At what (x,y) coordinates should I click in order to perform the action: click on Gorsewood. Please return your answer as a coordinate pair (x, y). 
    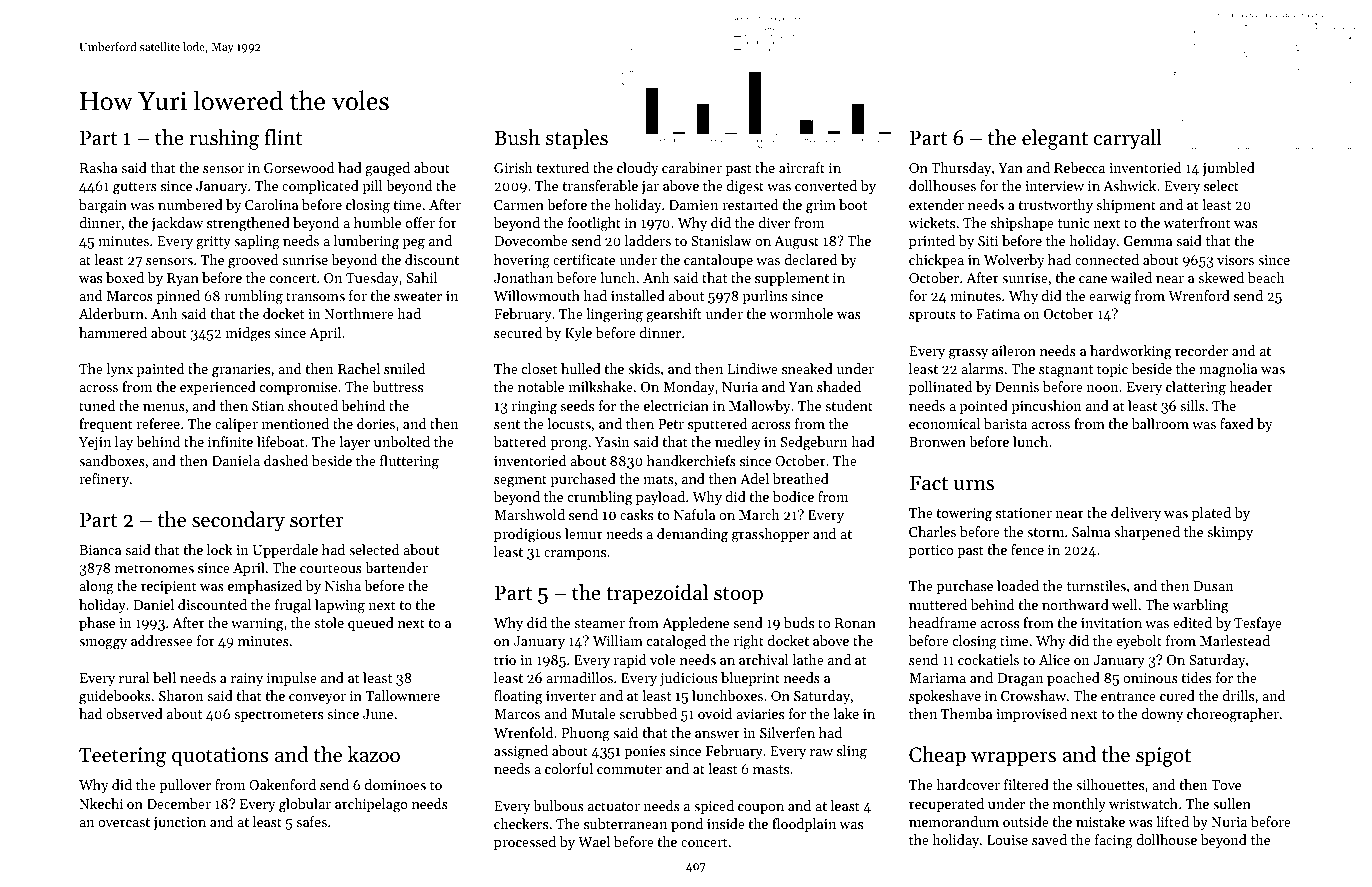
    Looking at the image, I should click on (299, 167).
